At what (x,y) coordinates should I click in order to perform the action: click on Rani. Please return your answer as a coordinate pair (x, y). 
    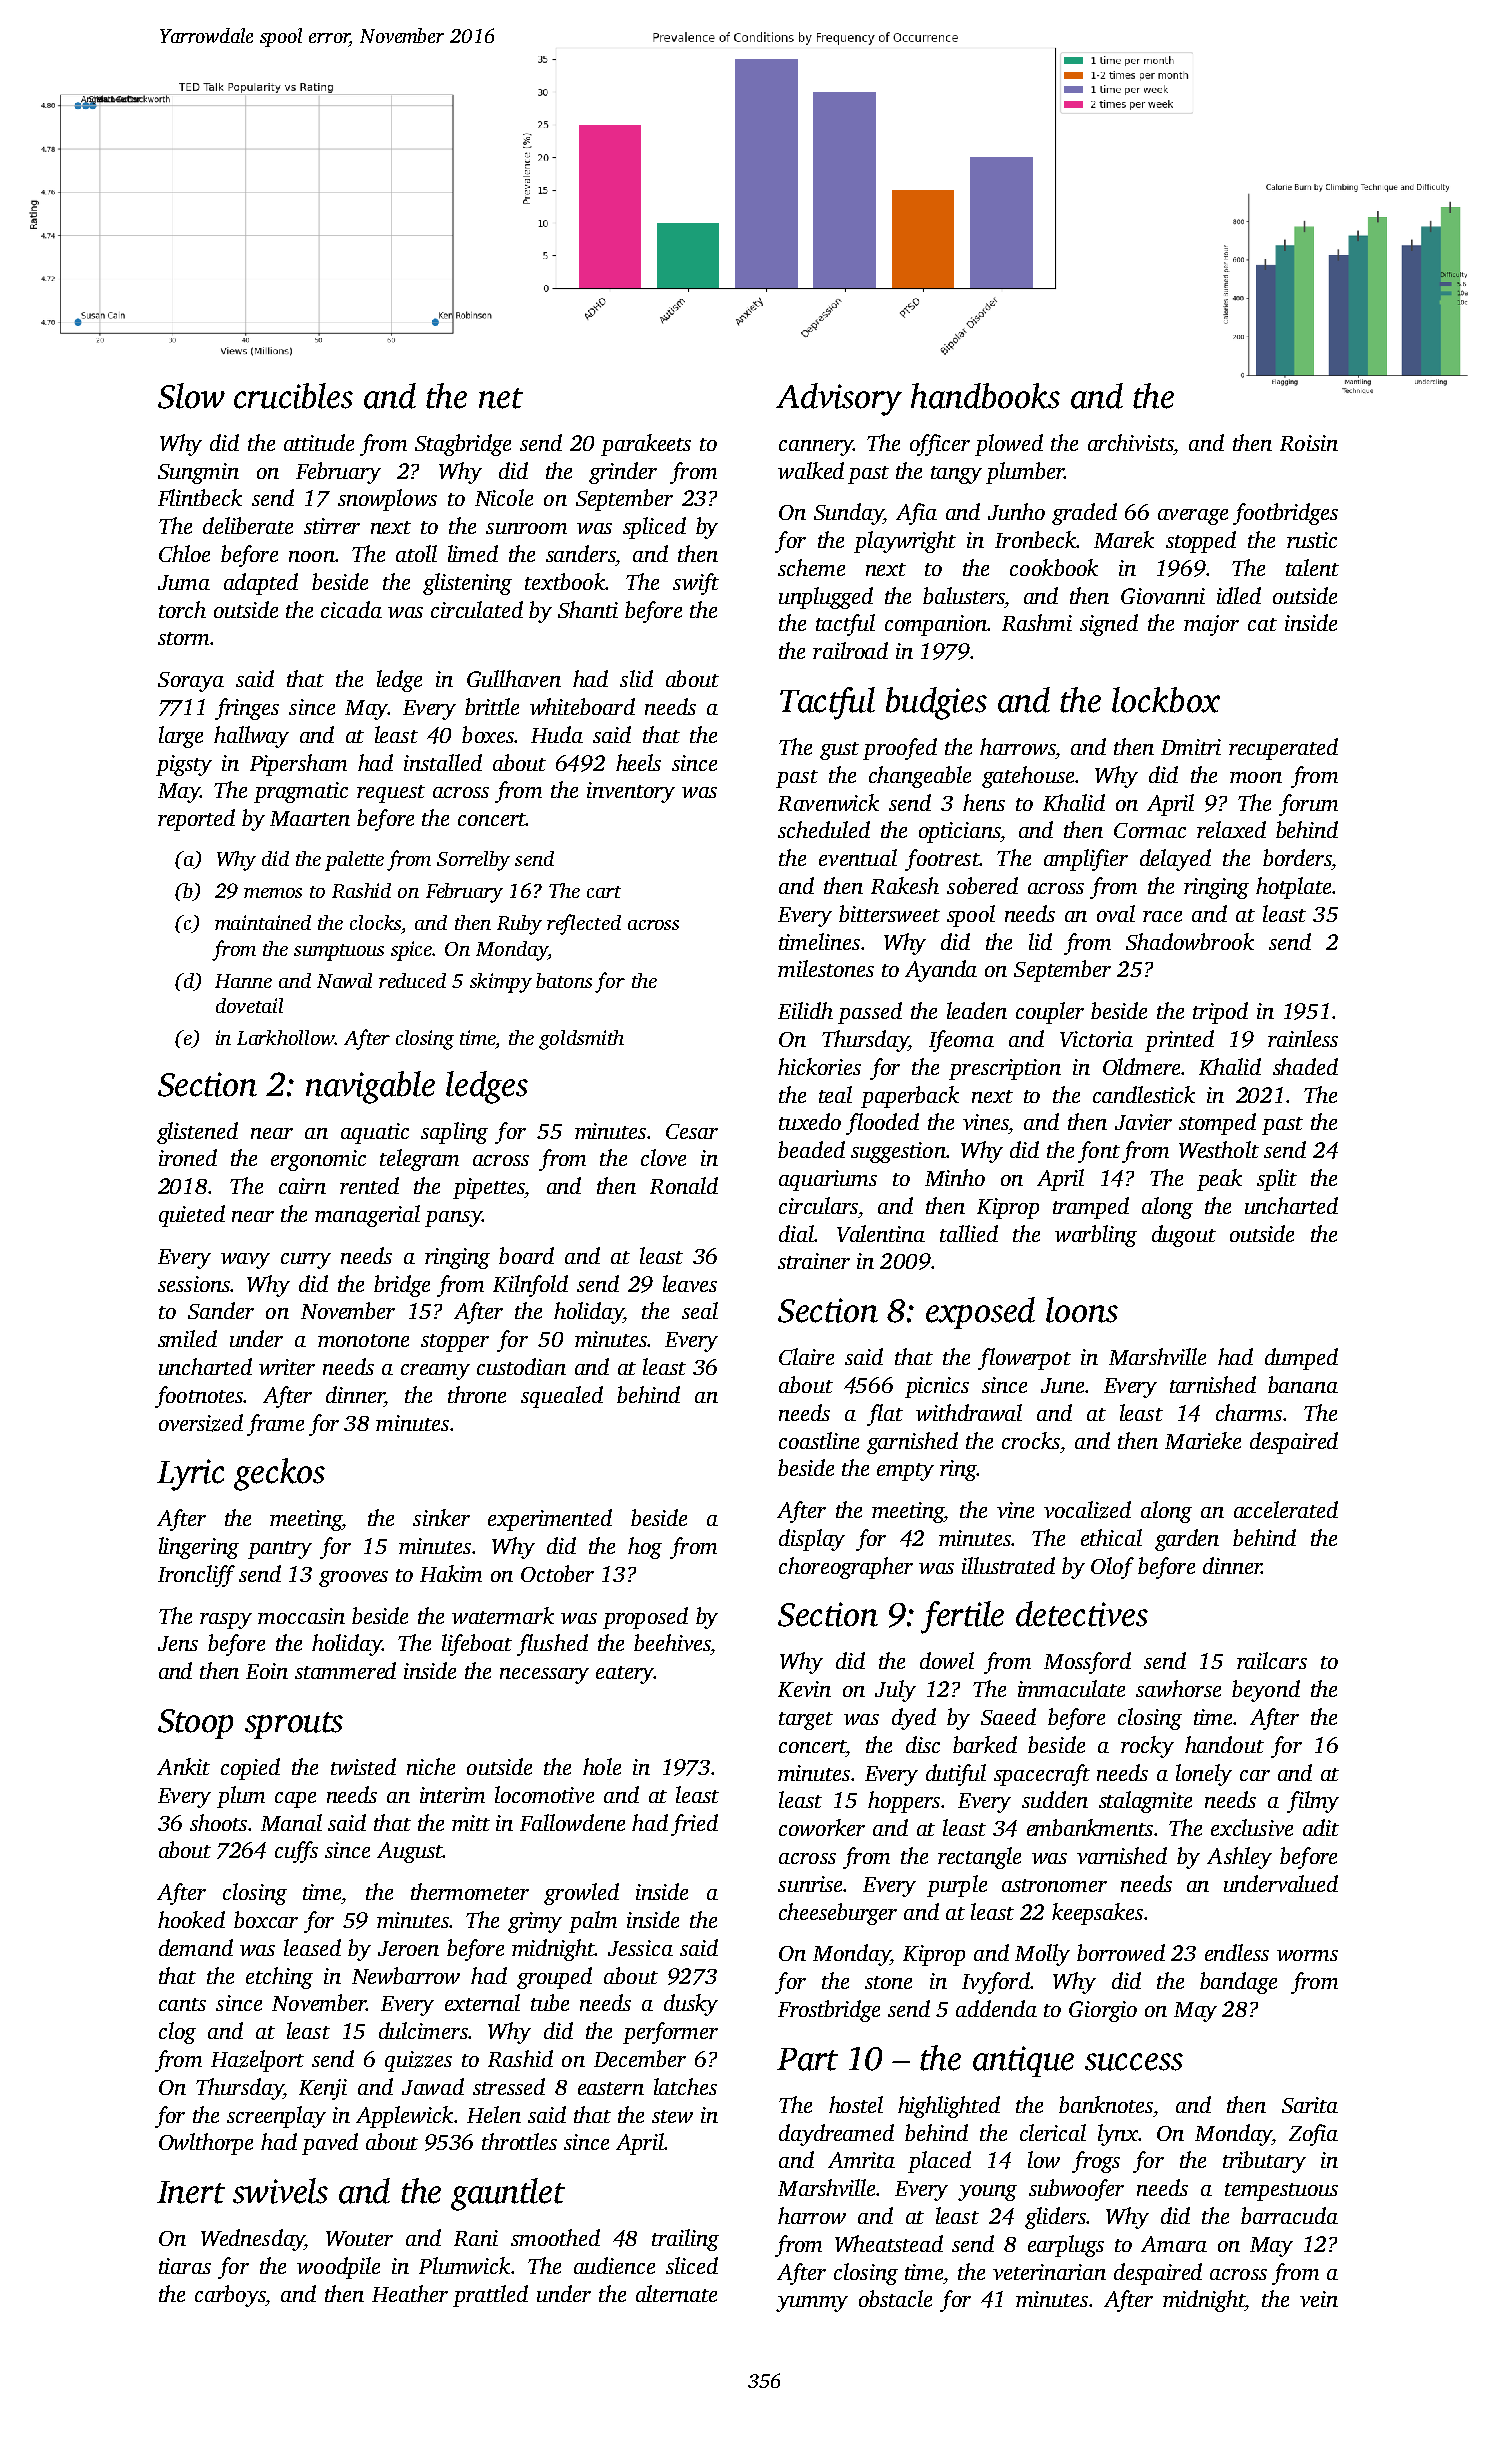
    Looking at the image, I should click on (476, 2238).
